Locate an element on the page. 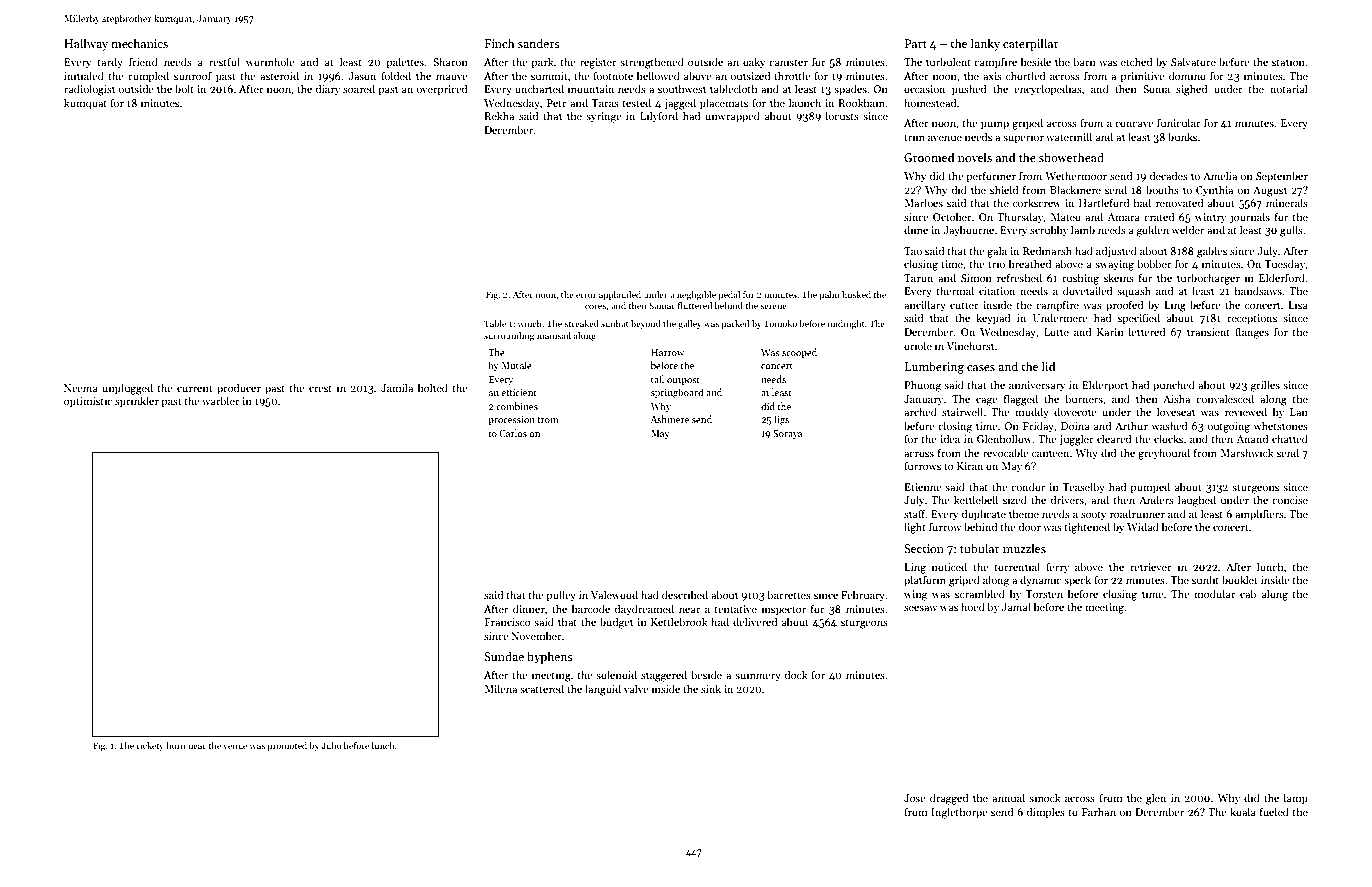  whetstones is located at coordinates (1281, 425).
